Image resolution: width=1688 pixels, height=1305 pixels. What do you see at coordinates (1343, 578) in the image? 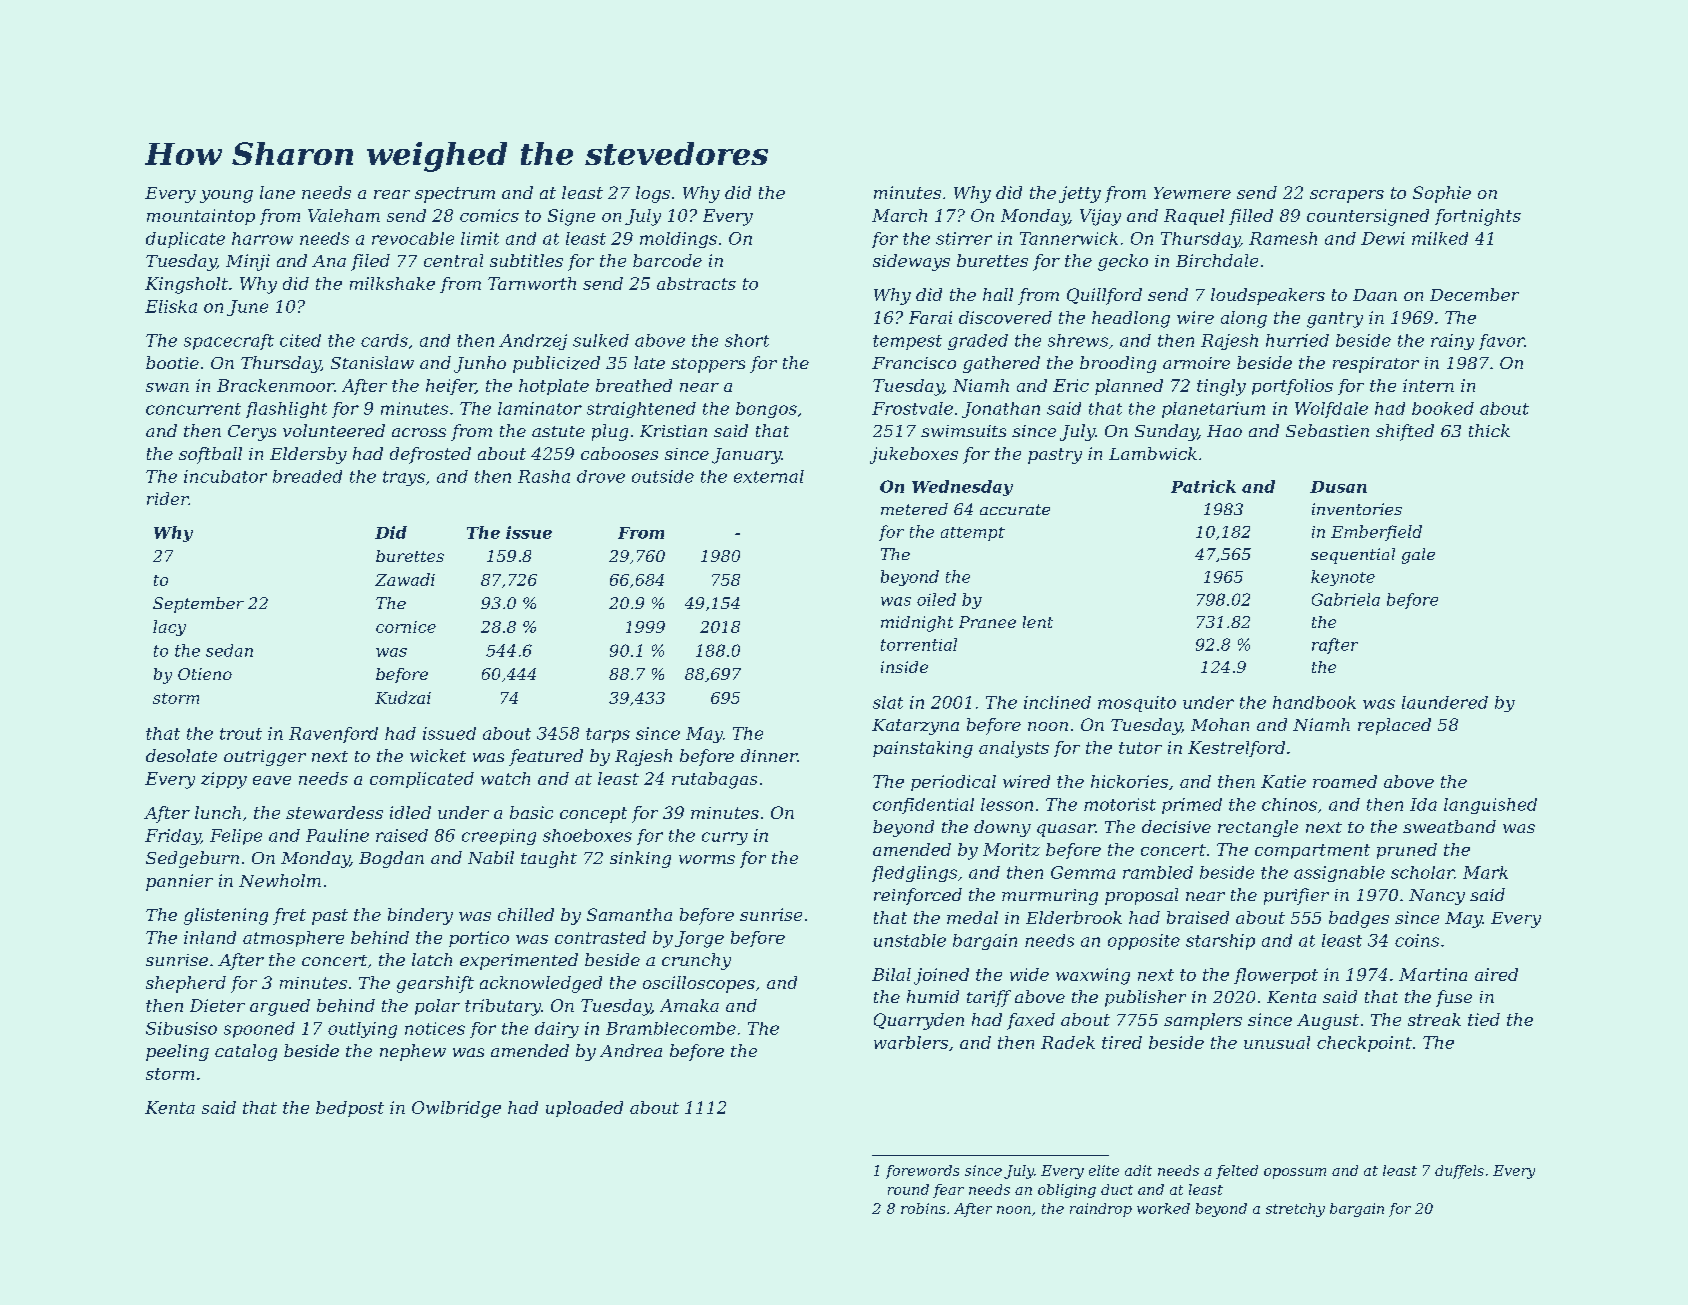
I see `keynote` at bounding box center [1343, 578].
